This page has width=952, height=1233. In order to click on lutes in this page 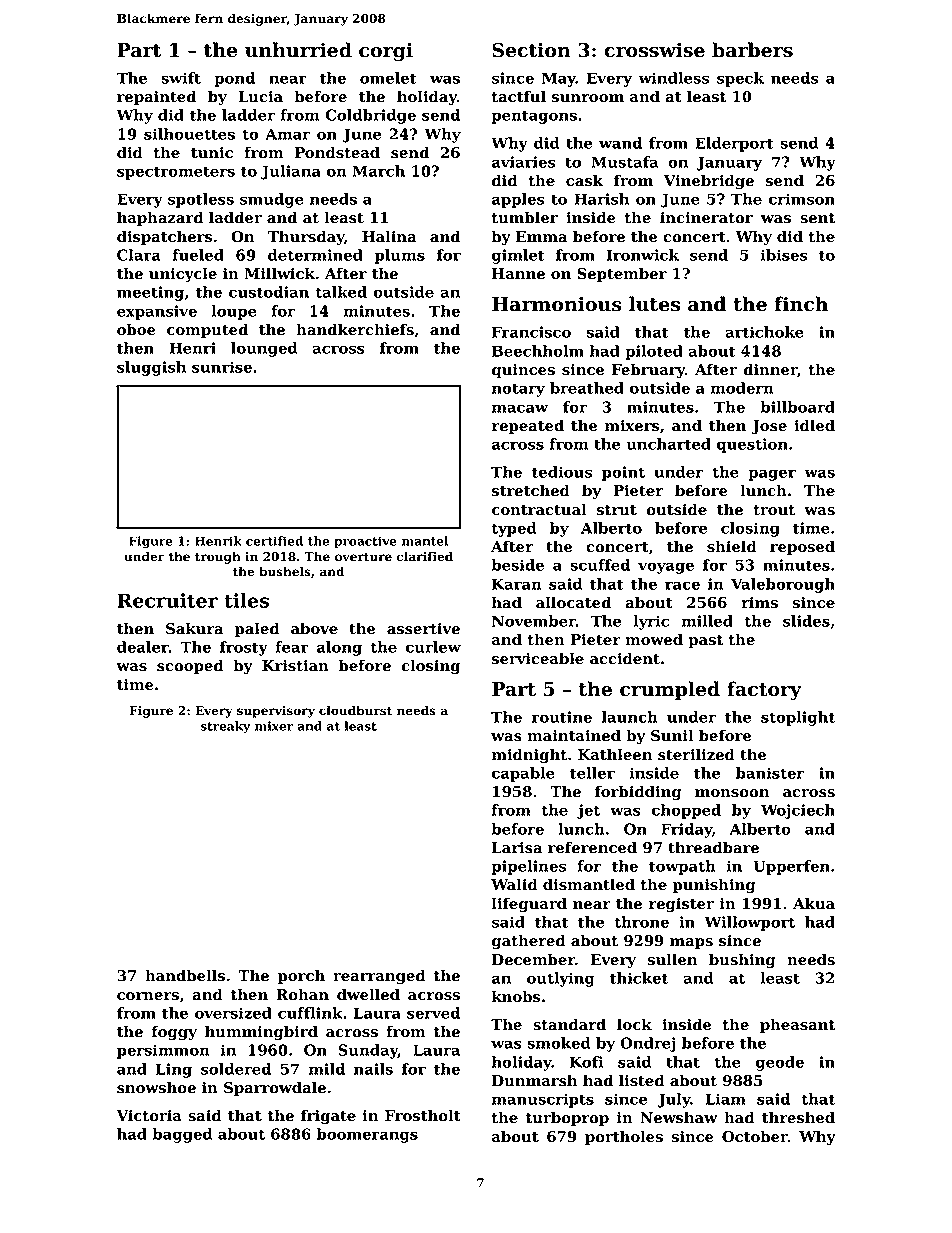, I will do `click(654, 304)`.
